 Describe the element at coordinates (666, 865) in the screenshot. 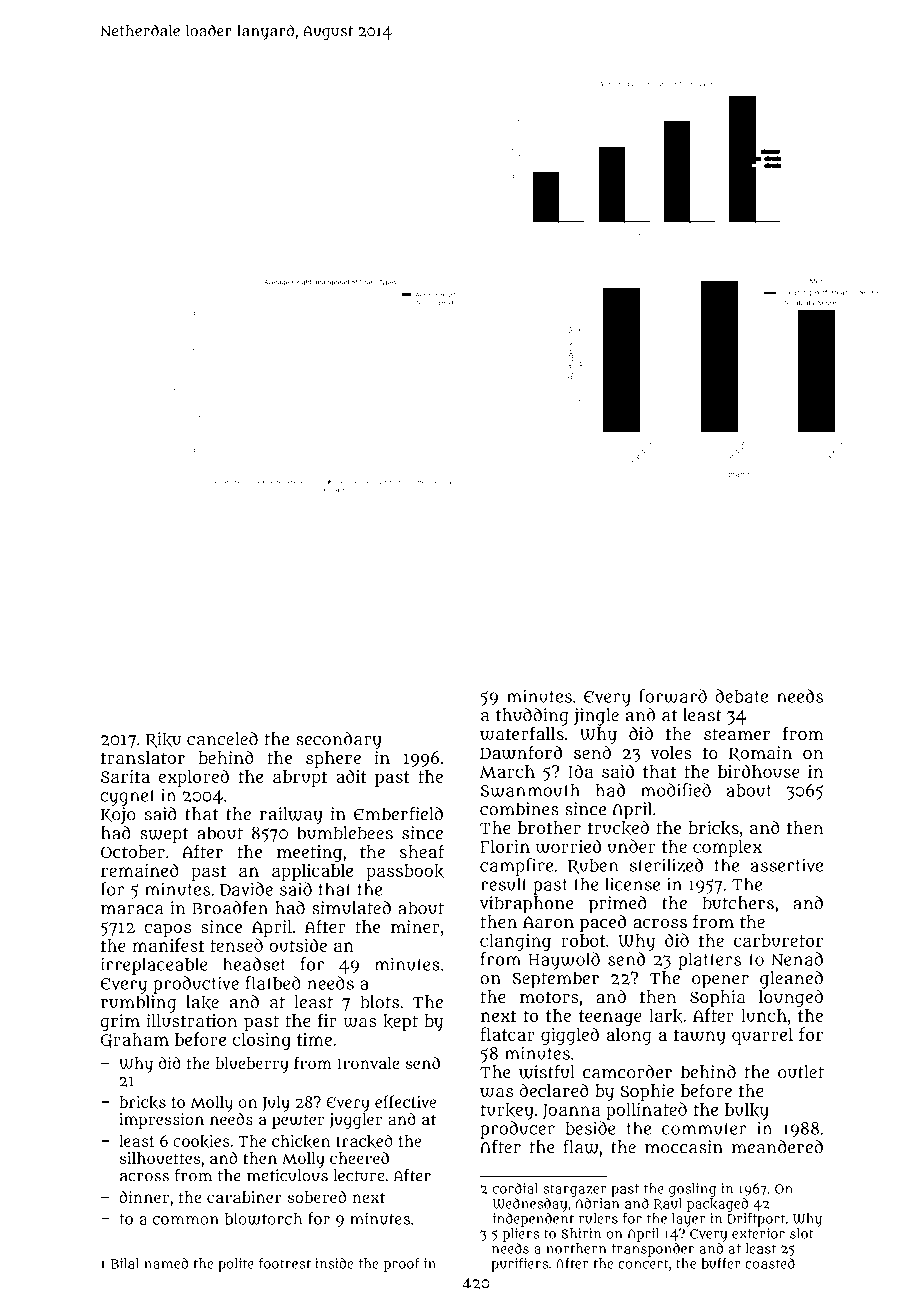

I see `sterilized` at that location.
